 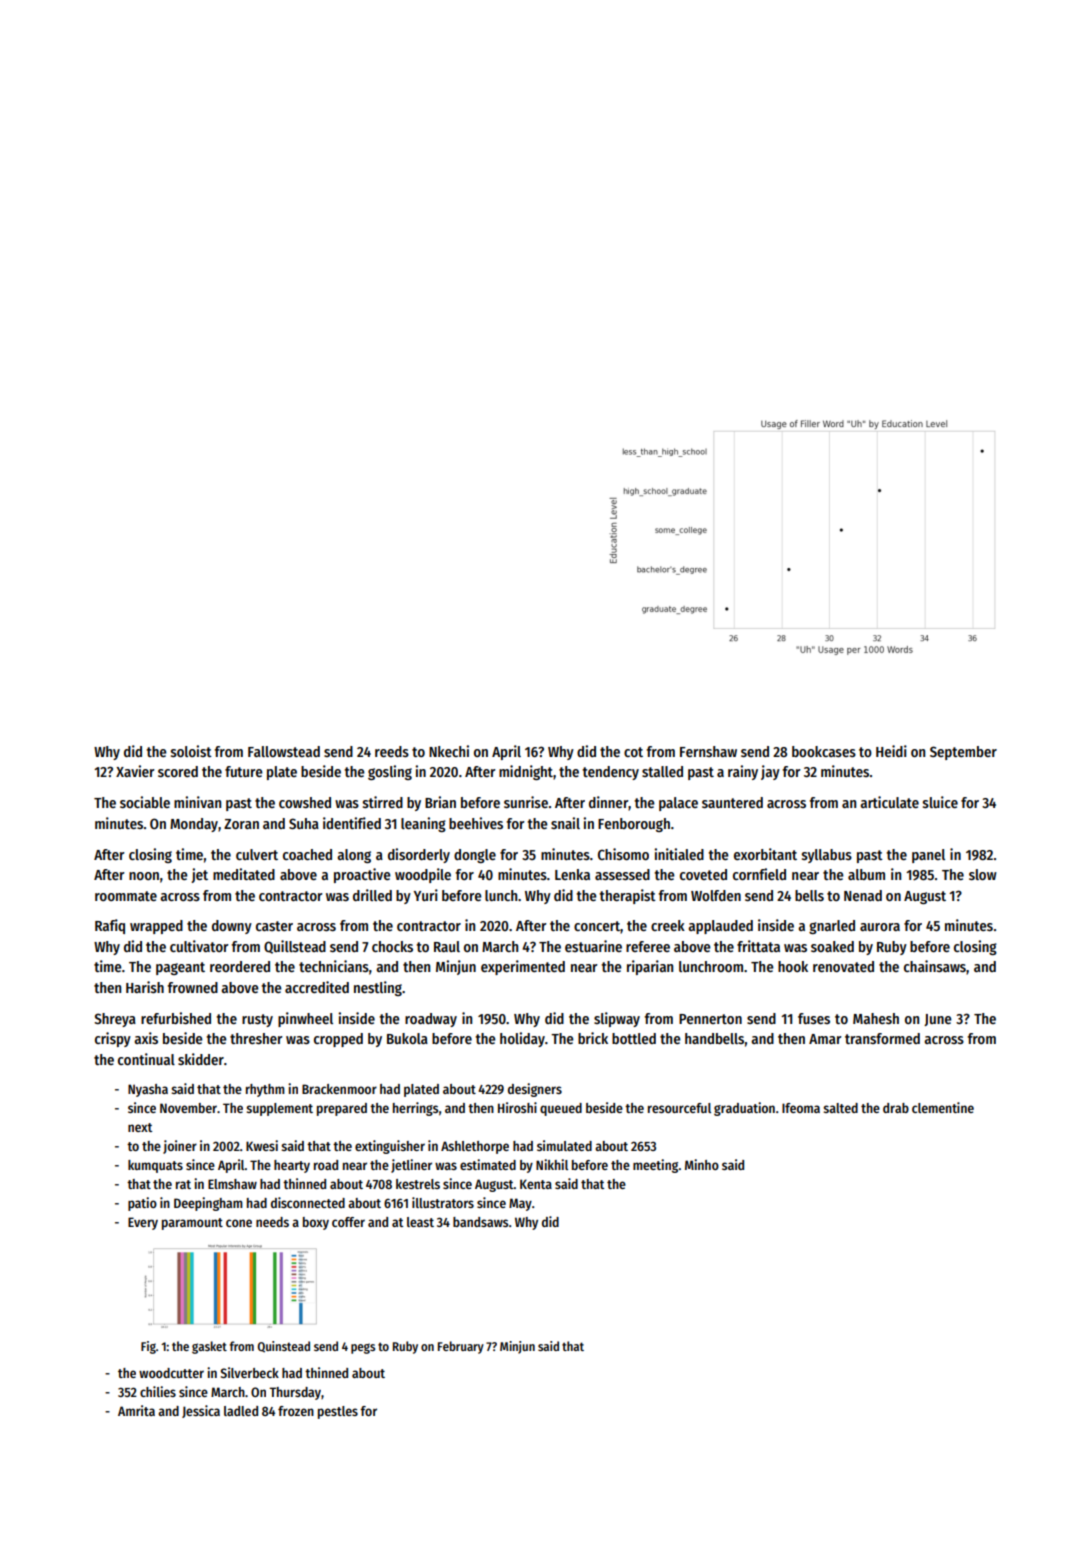 I want to click on resourceful, so click(x=679, y=1108).
